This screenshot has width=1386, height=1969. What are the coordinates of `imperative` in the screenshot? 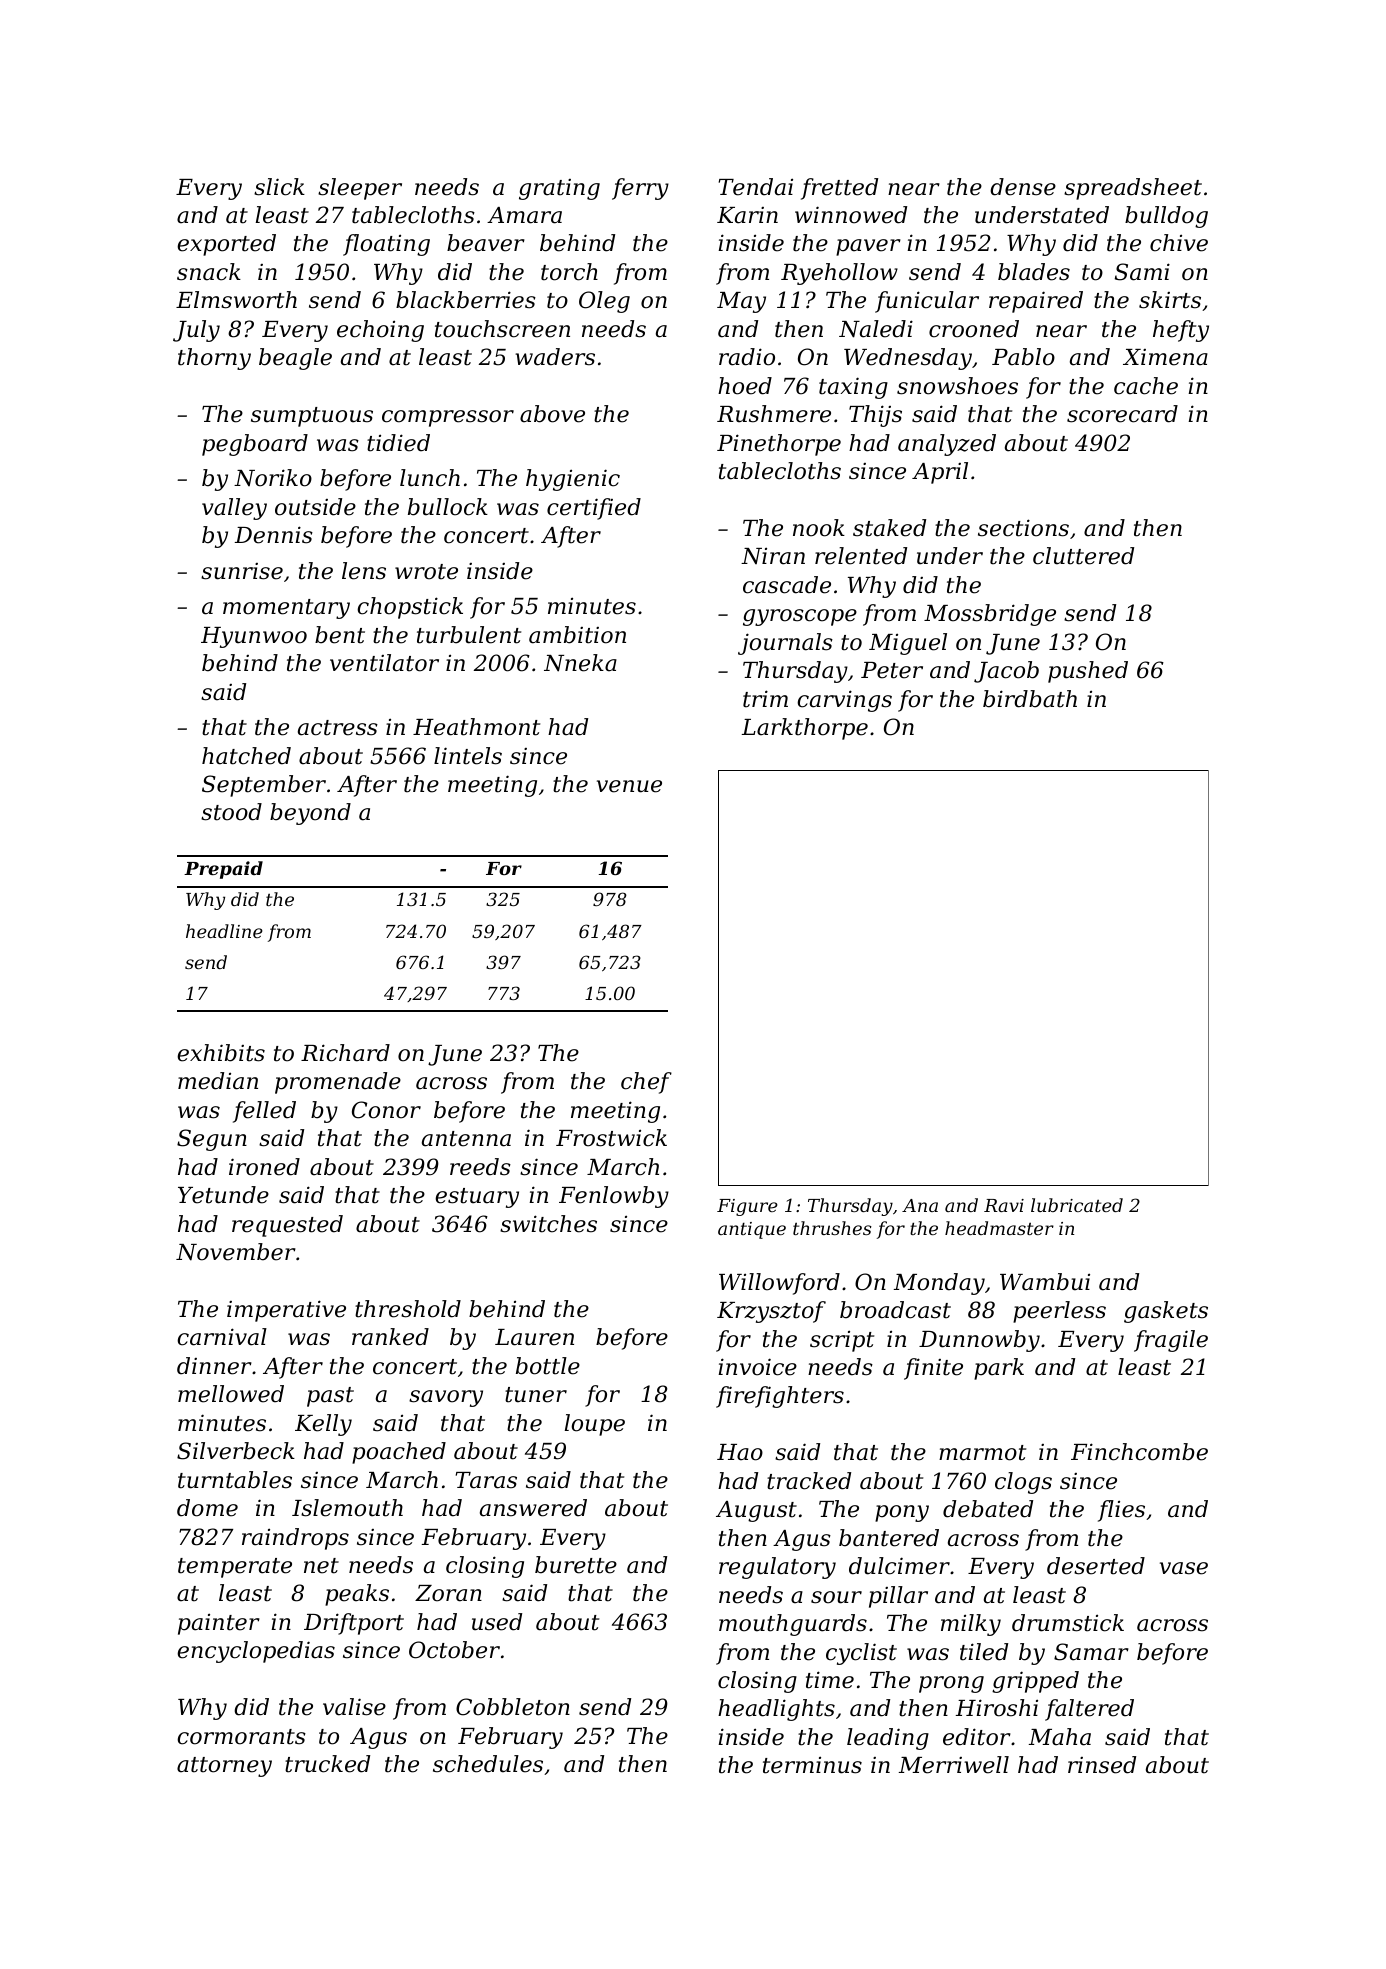 It's located at (286, 1311).
